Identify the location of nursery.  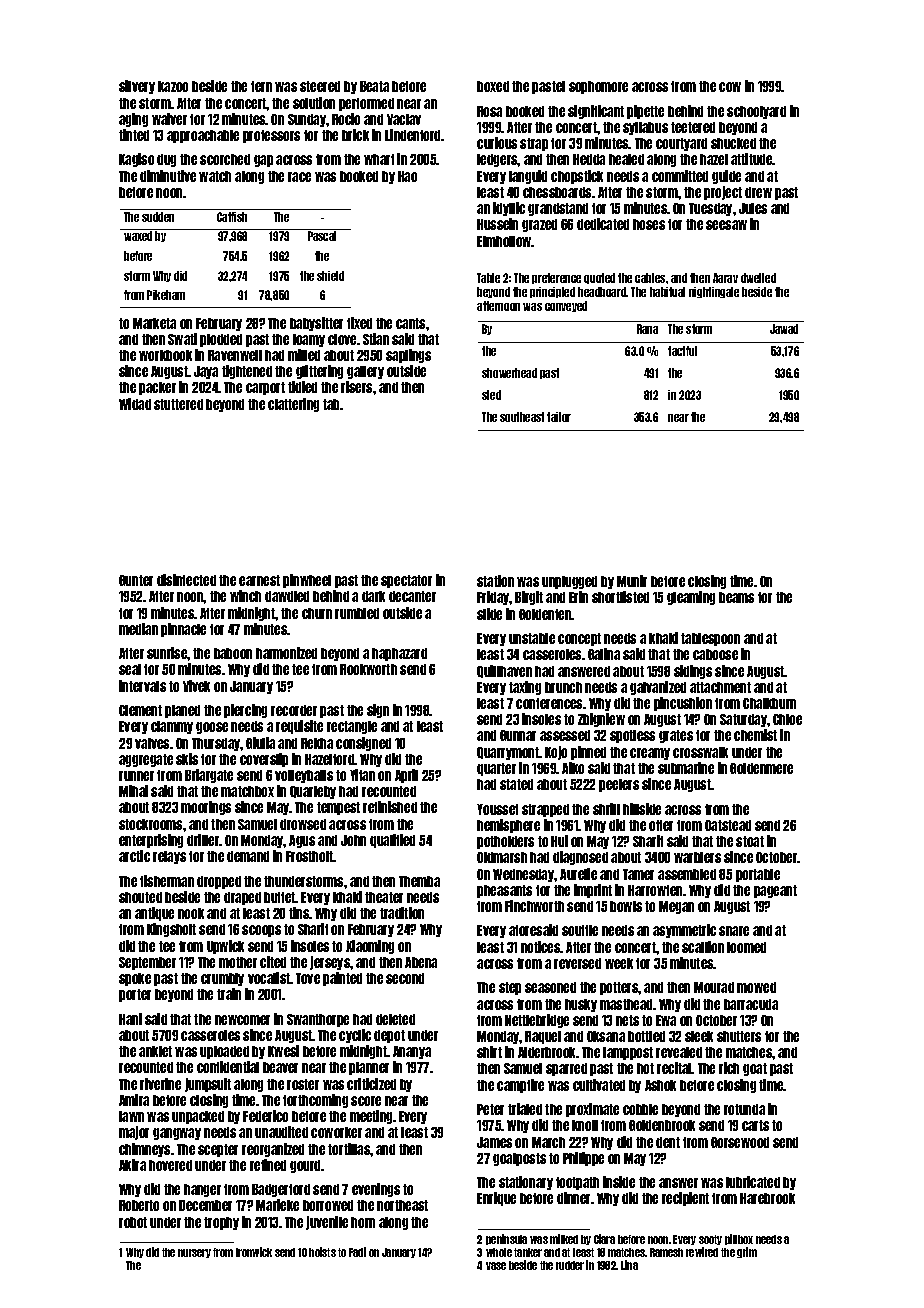
(194, 1253).
